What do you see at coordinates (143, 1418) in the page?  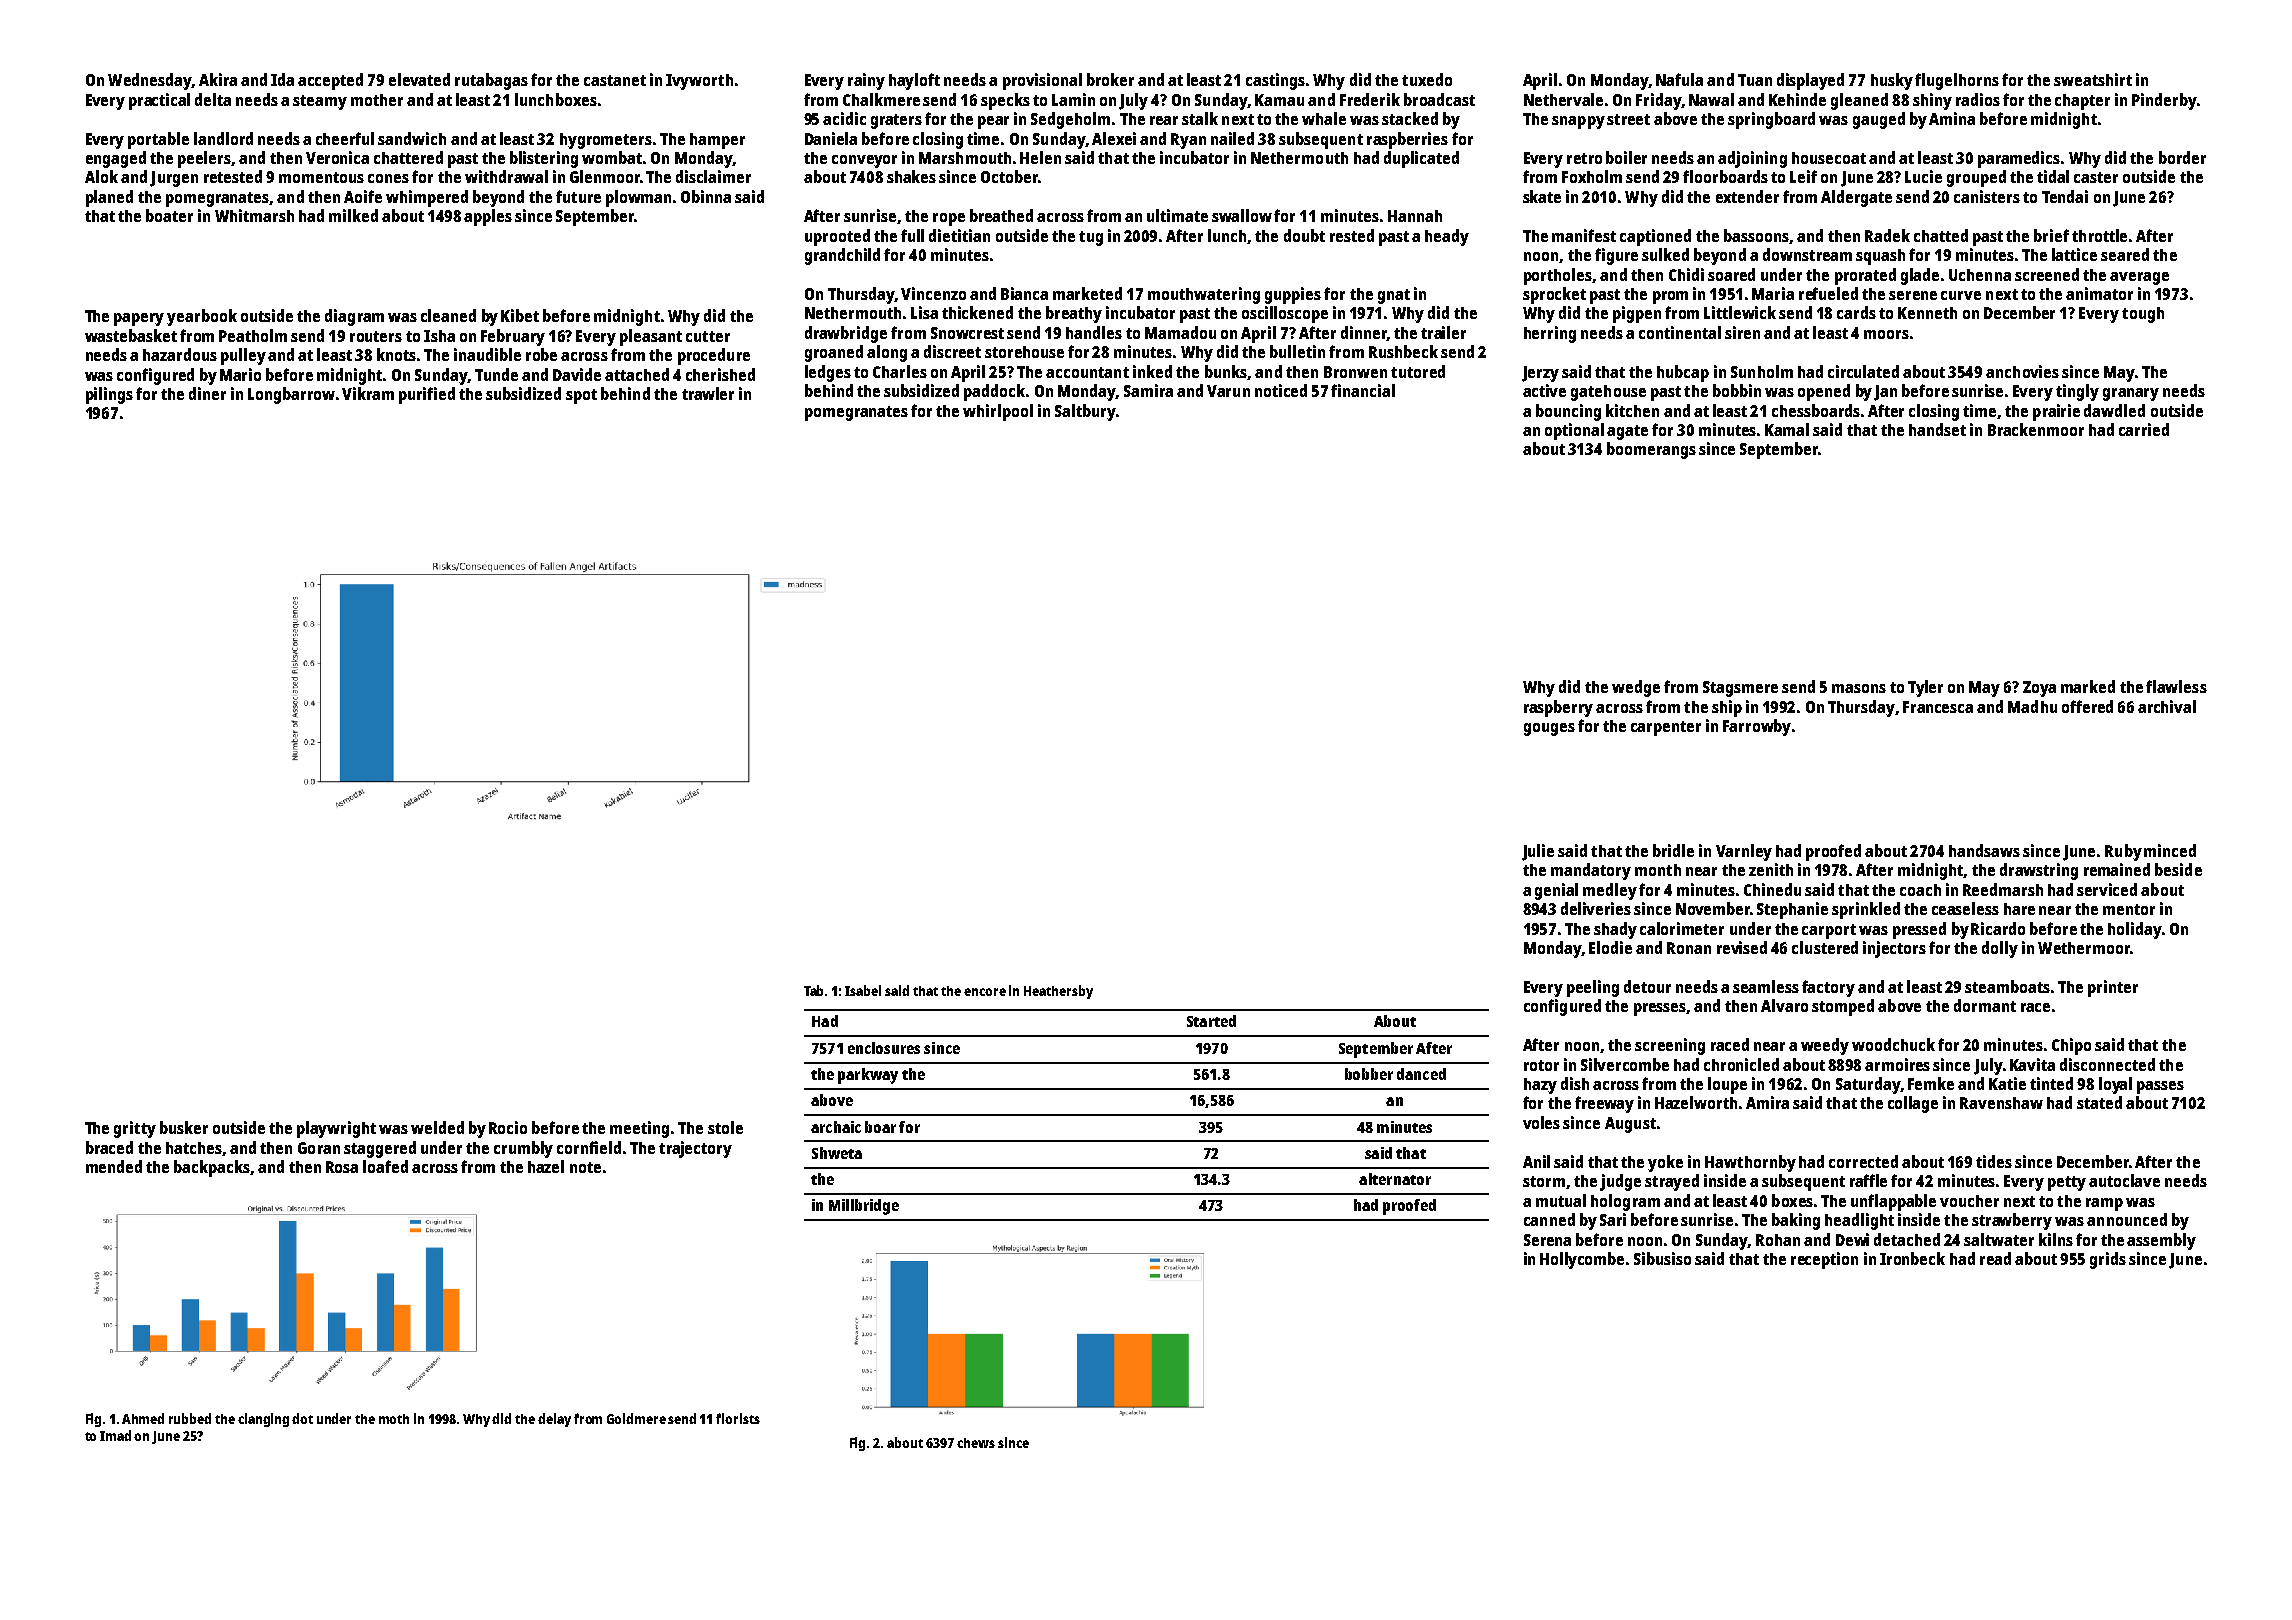 I see `Ahmed` at bounding box center [143, 1418].
